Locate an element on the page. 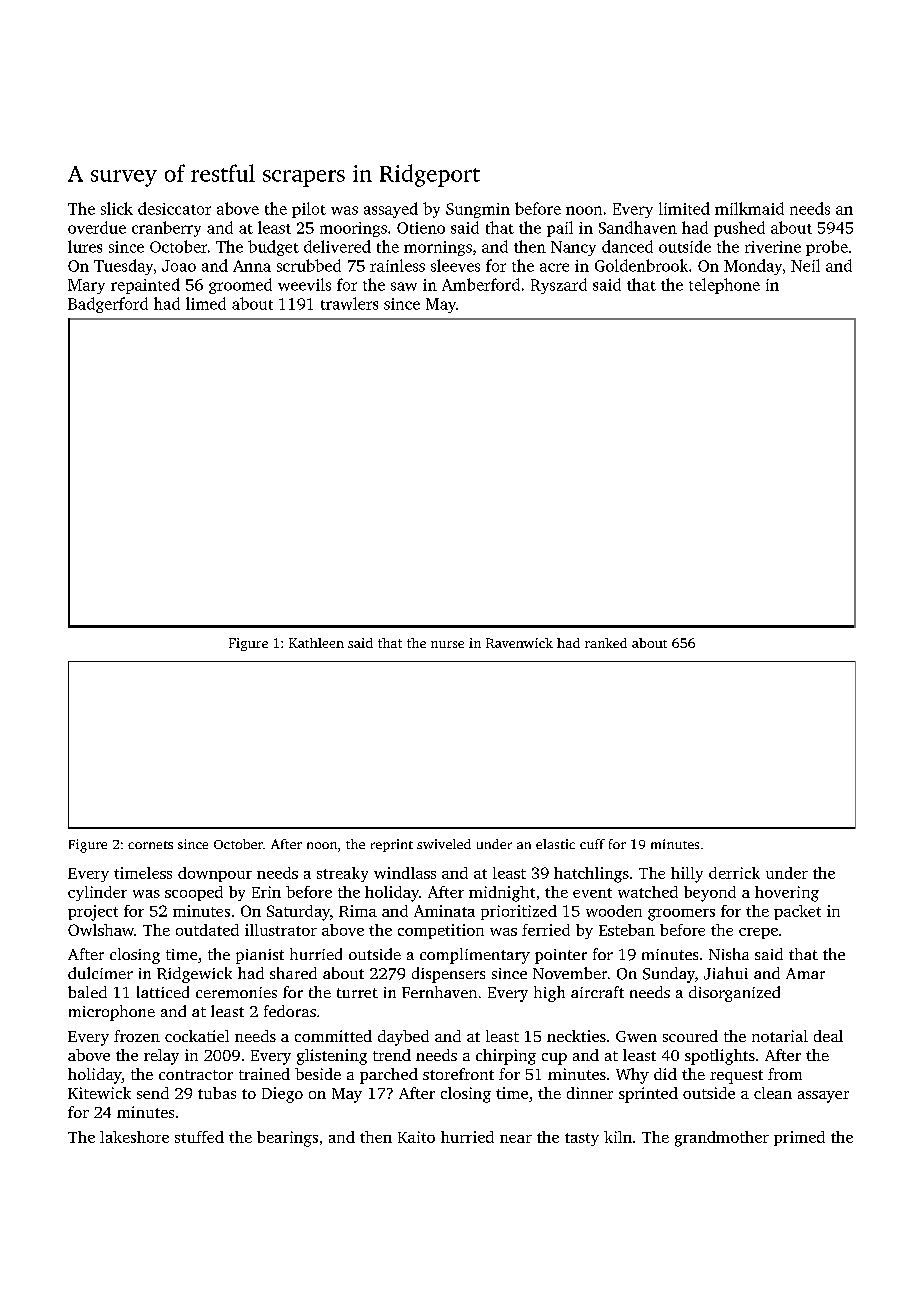 The height and width of the image is (1311, 924). Ravenwick is located at coordinates (519, 643).
